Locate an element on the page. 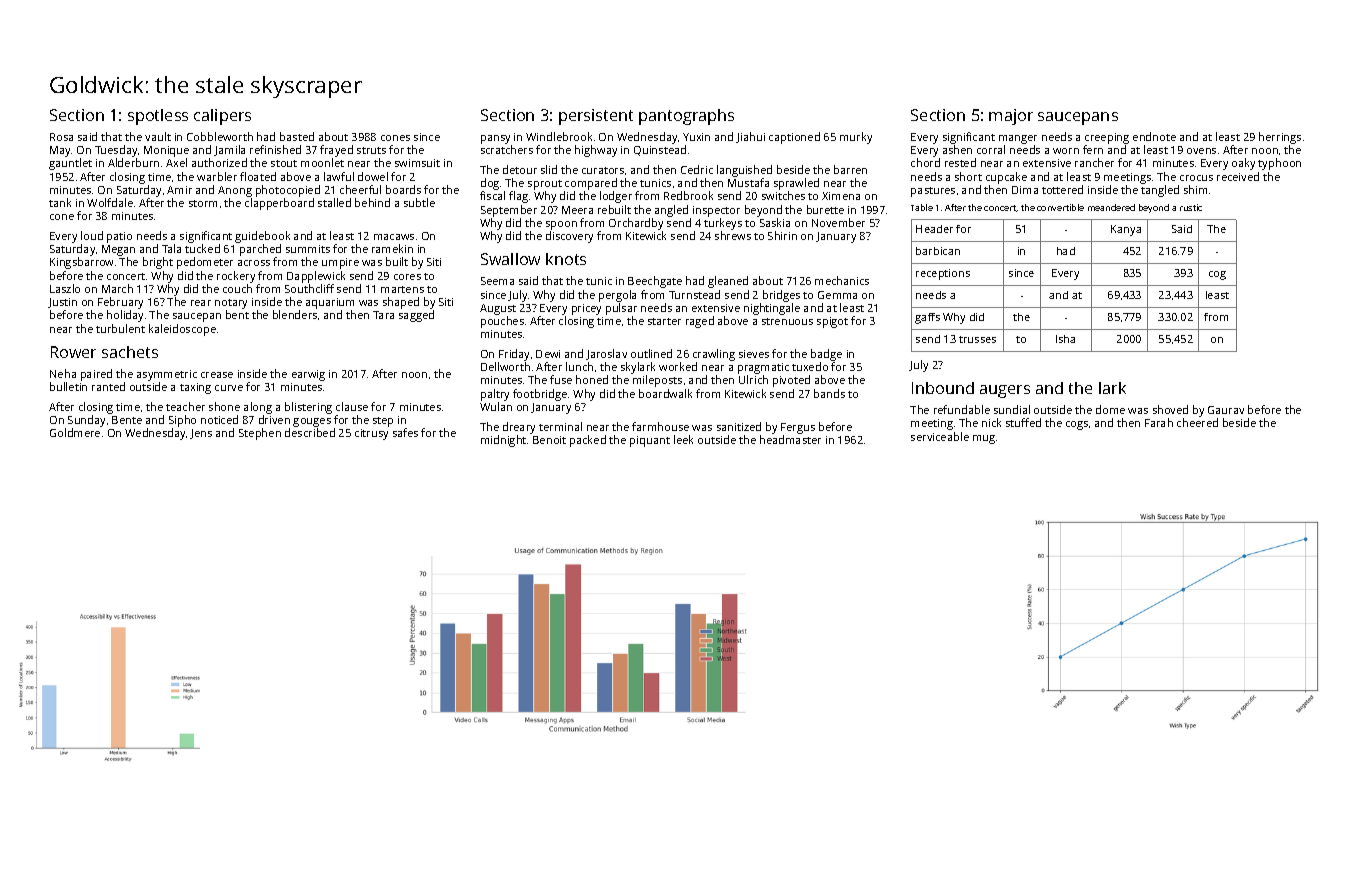 The height and width of the page is (887, 1372). persistent is located at coordinates (596, 117).
